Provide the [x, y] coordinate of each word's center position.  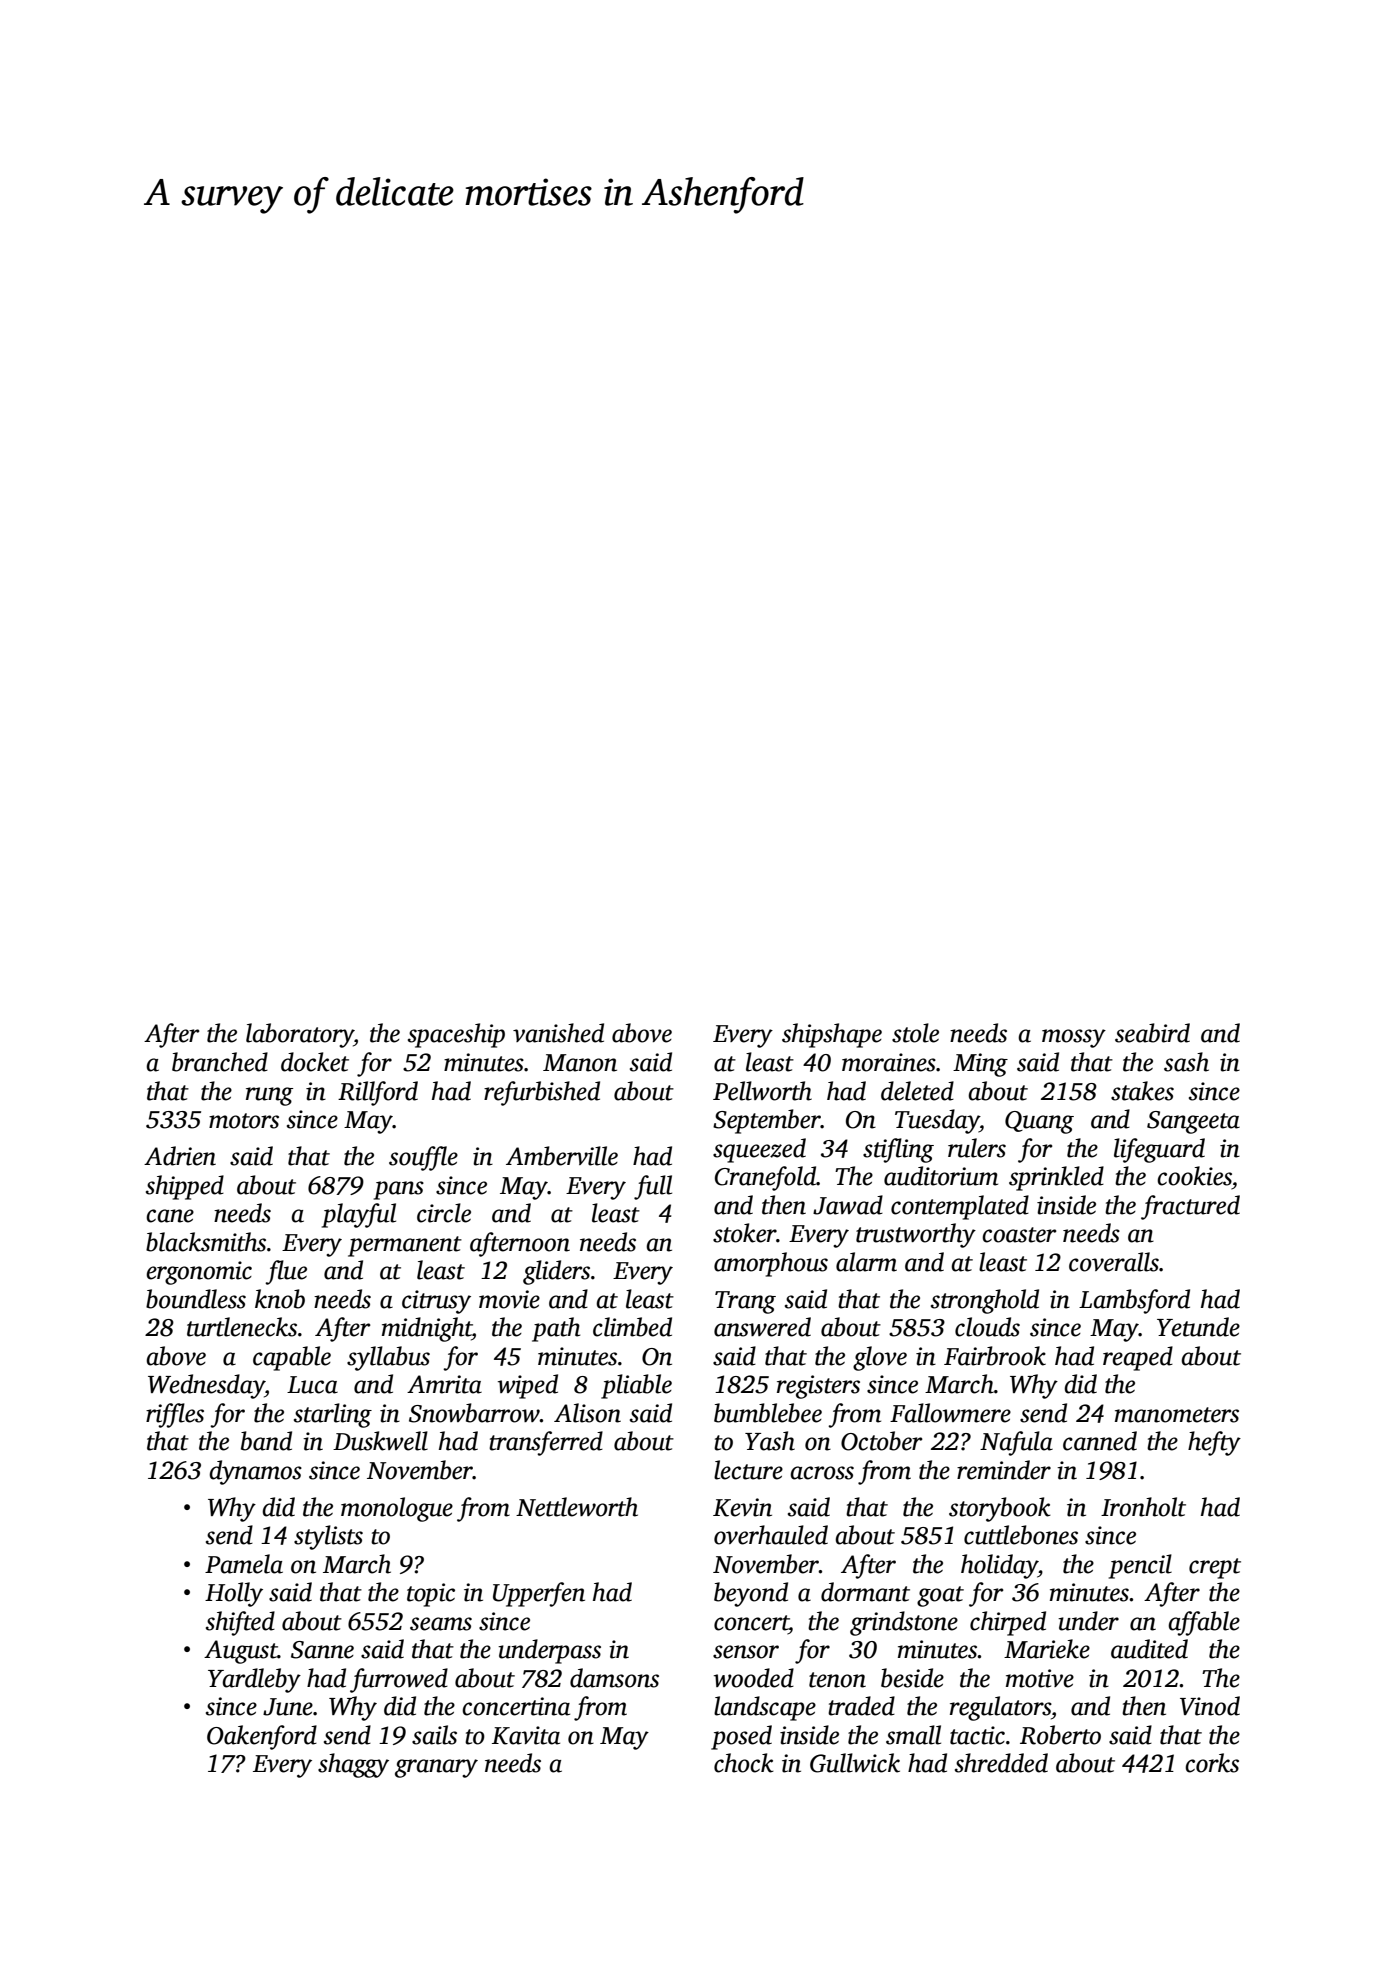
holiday [999, 1566]
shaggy [353, 1765]
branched [220, 1062]
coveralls [1114, 1262]
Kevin [742, 1507]
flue [286, 1272]
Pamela [244, 1564]
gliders [556, 1272]
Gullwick [855, 1763]
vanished [558, 1033]
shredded [1001, 1763]
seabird [1152, 1033]
